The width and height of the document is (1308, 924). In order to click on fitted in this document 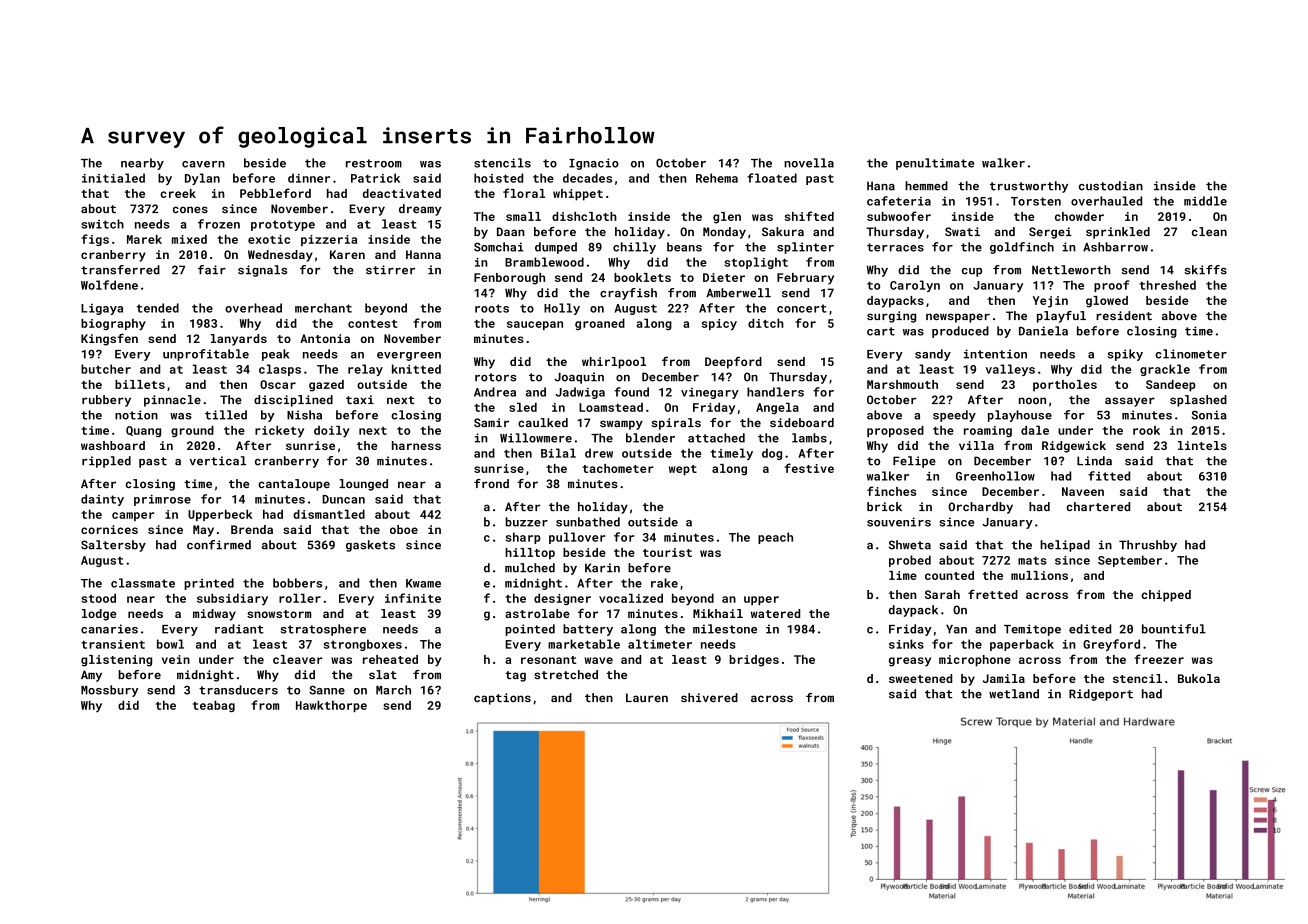, I will do `click(1109, 476)`.
